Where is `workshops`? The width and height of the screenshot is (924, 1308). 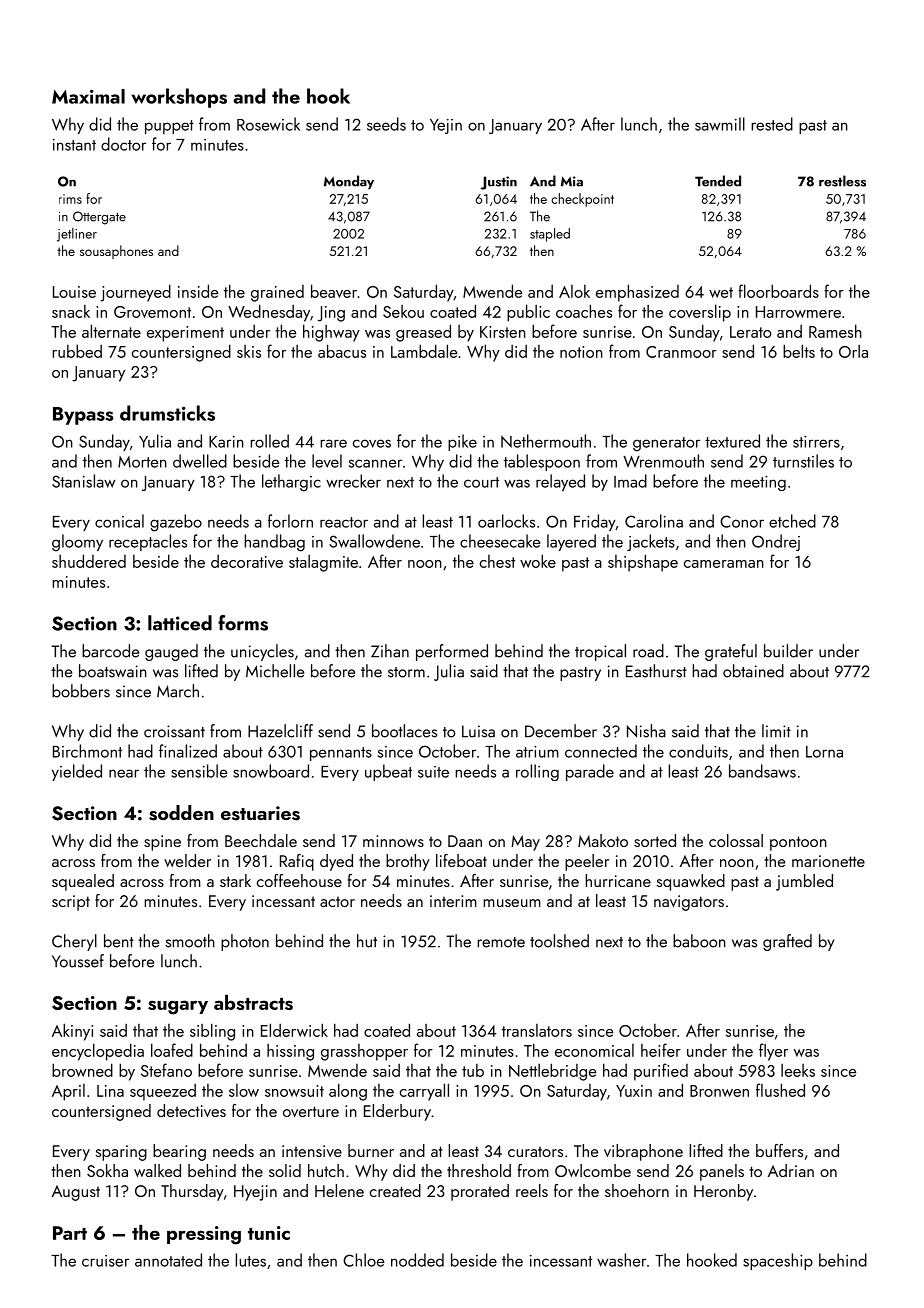
workshops is located at coordinates (179, 98).
